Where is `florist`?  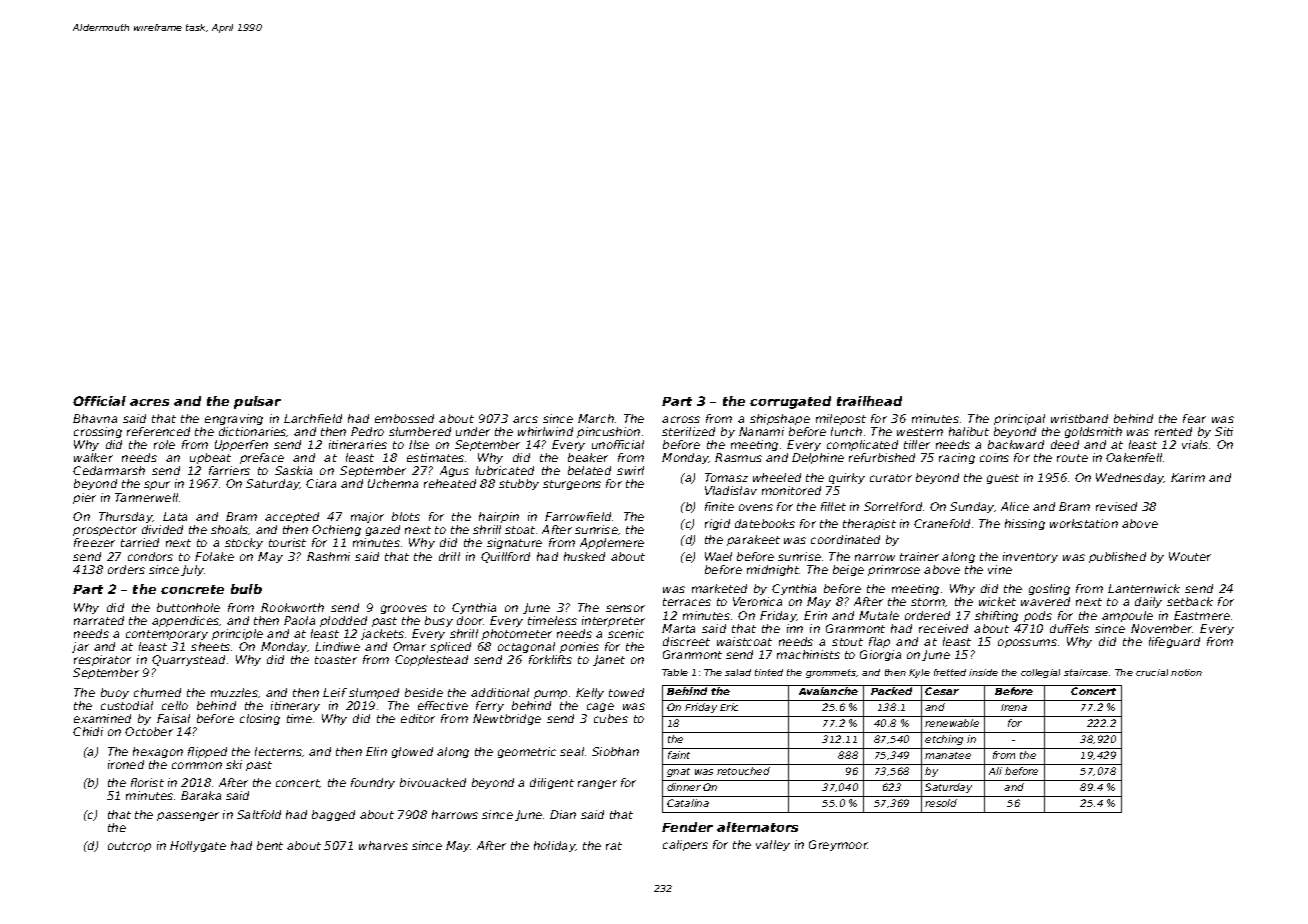
florist is located at coordinates (147, 782).
